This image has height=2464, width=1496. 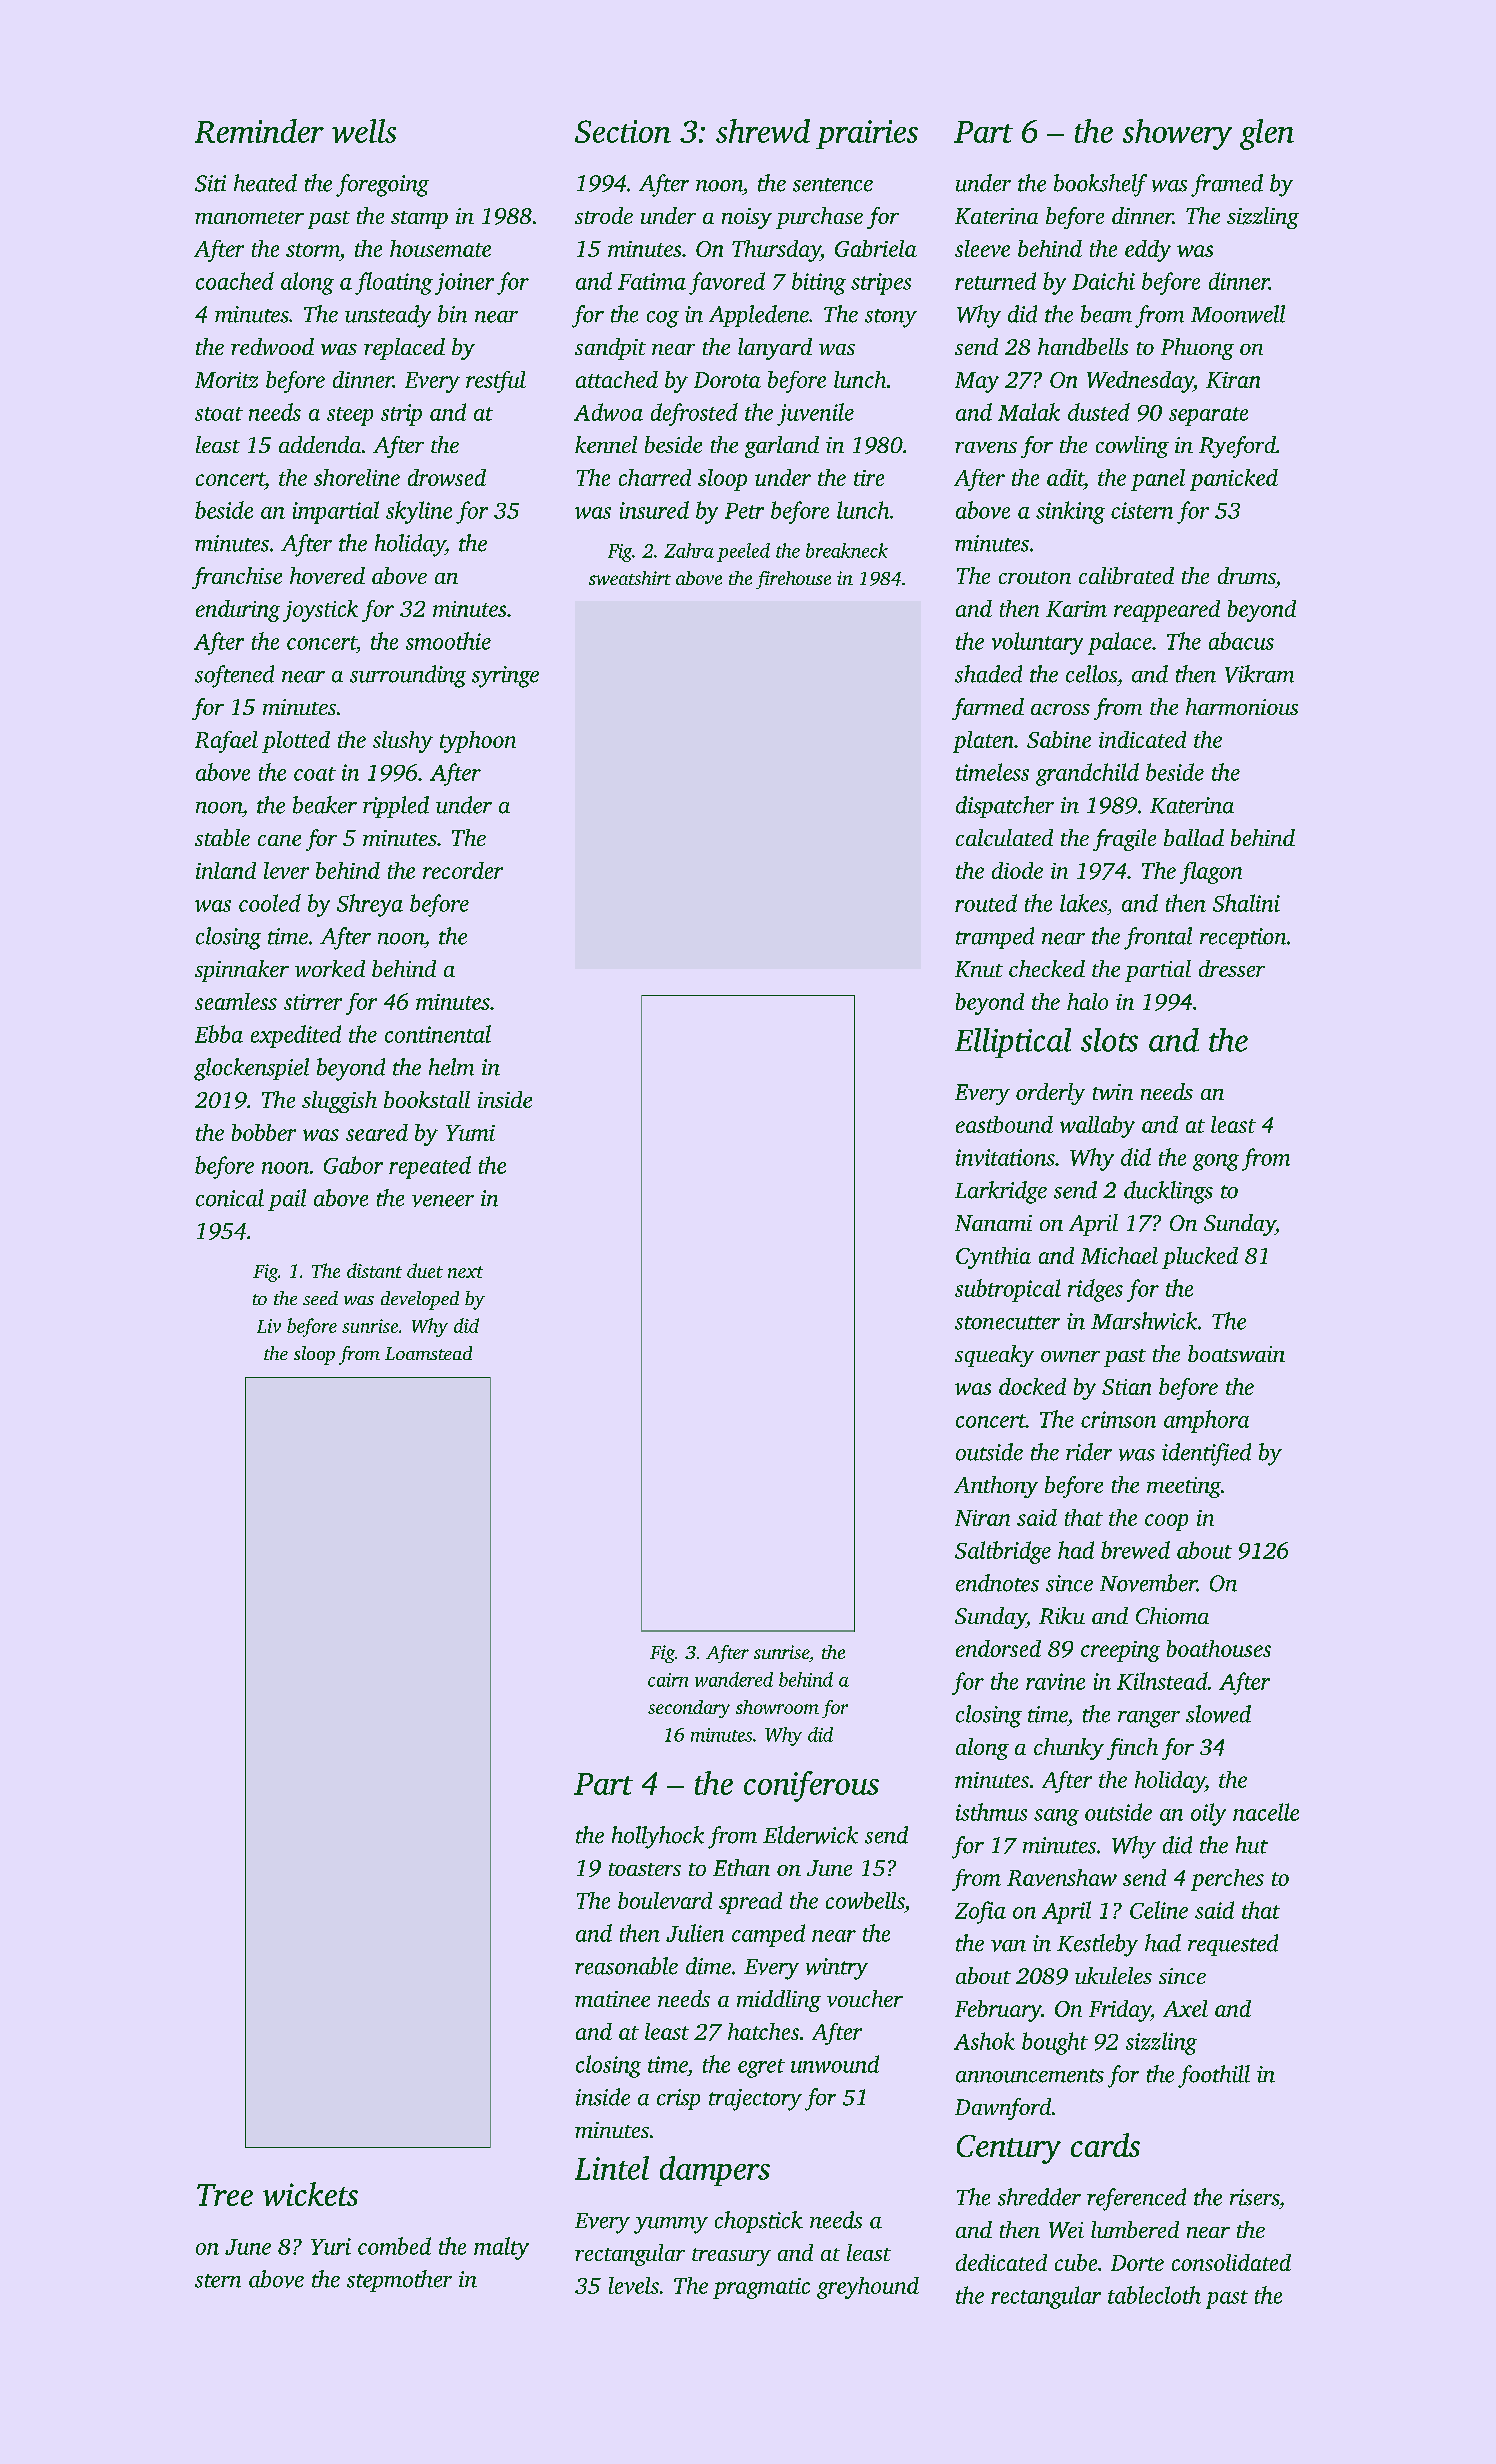 I want to click on boatswain, so click(x=1236, y=1353).
